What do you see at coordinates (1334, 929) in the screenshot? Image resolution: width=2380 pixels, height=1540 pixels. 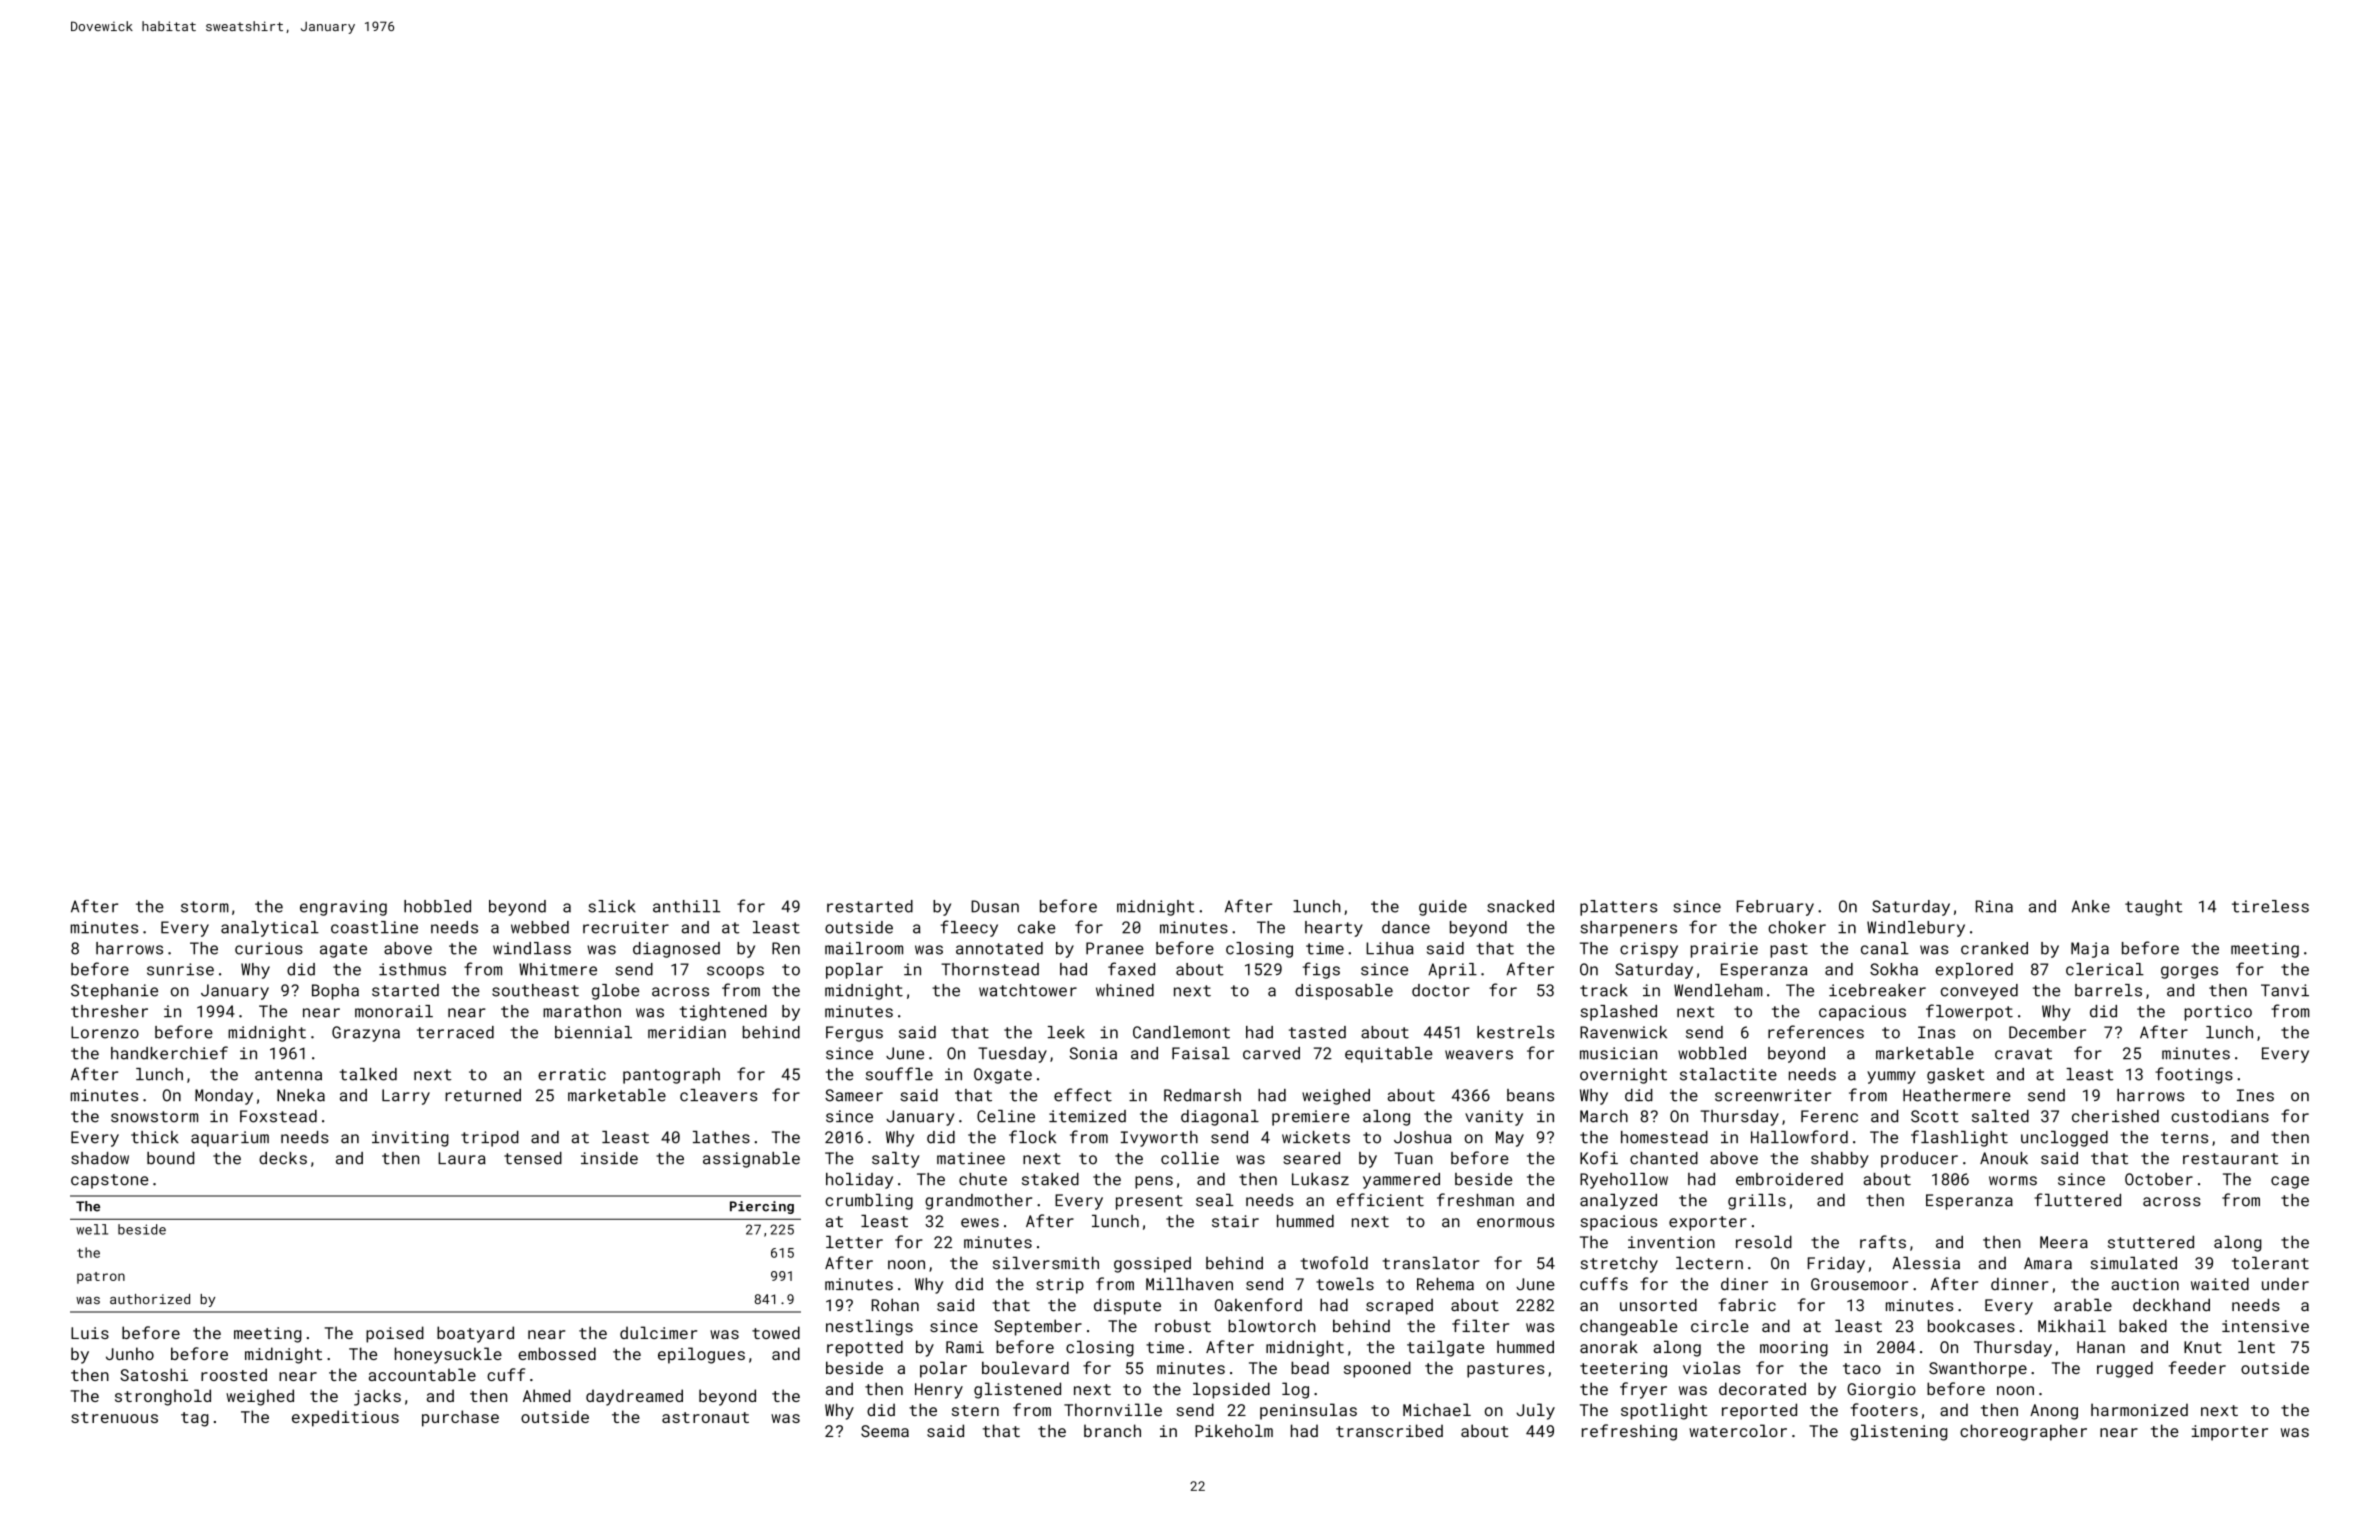 I see `hearty` at bounding box center [1334, 929].
